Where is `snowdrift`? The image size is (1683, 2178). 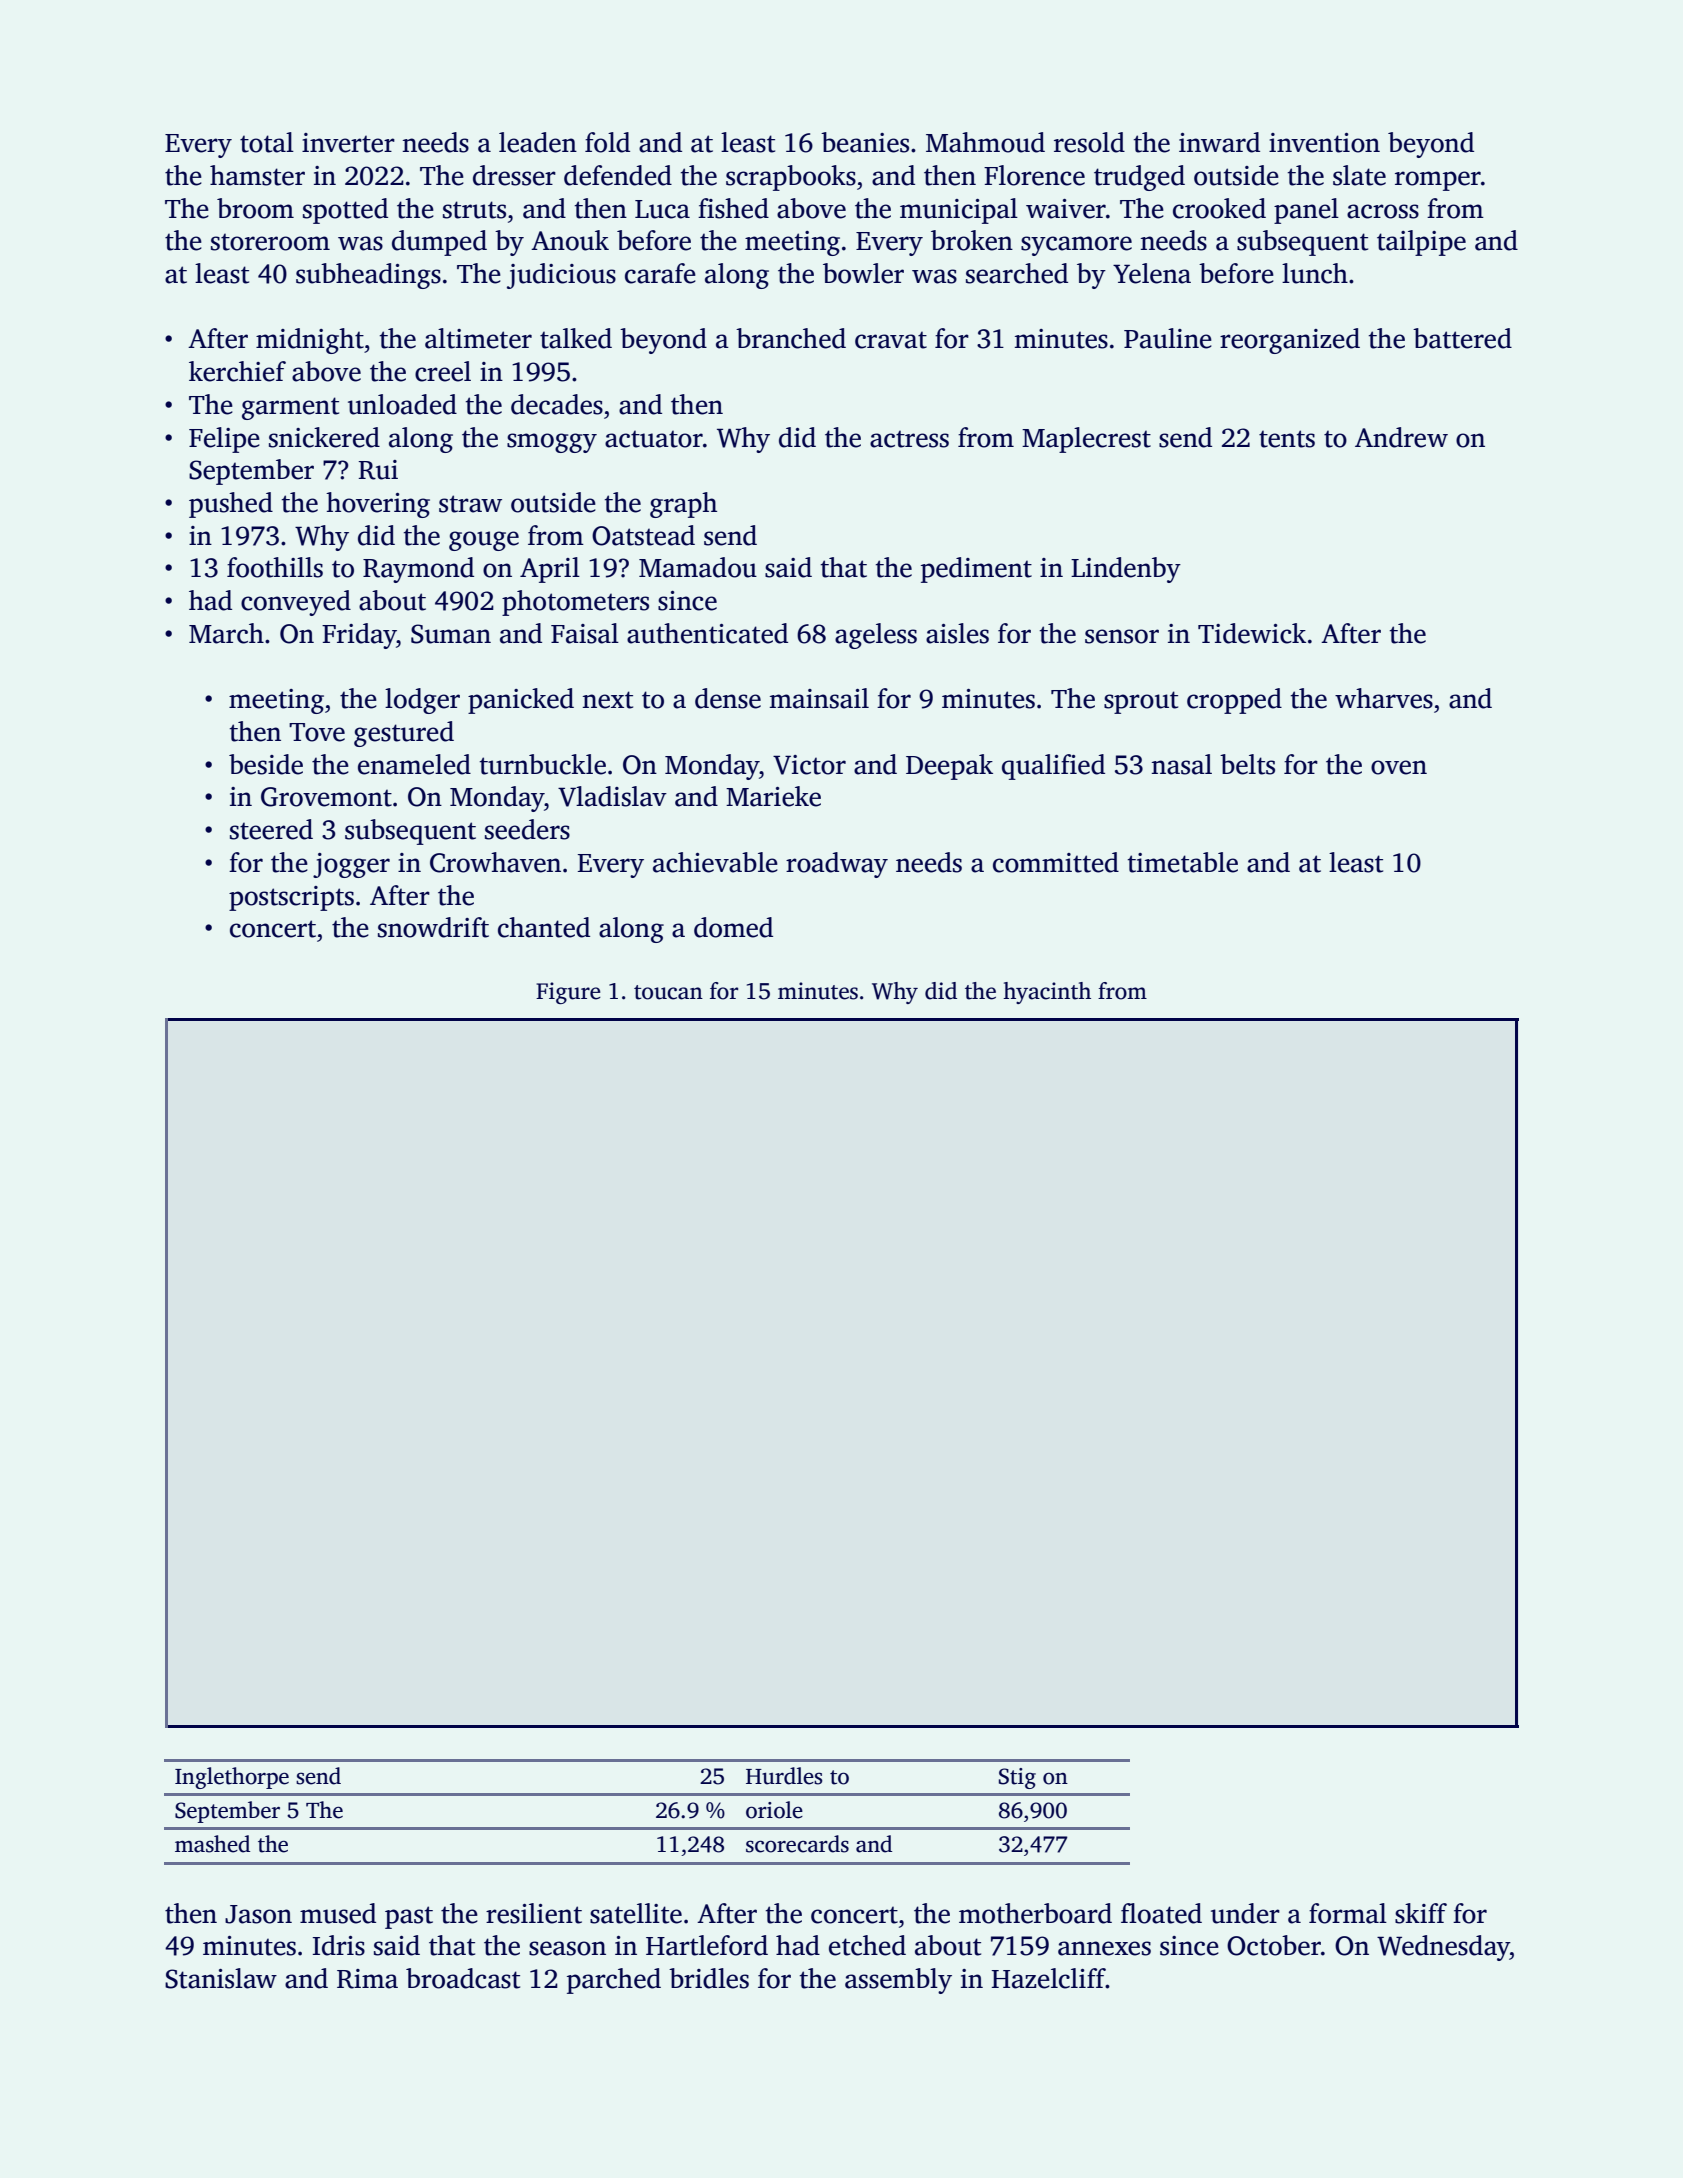 snowdrift is located at coordinates (433, 927).
